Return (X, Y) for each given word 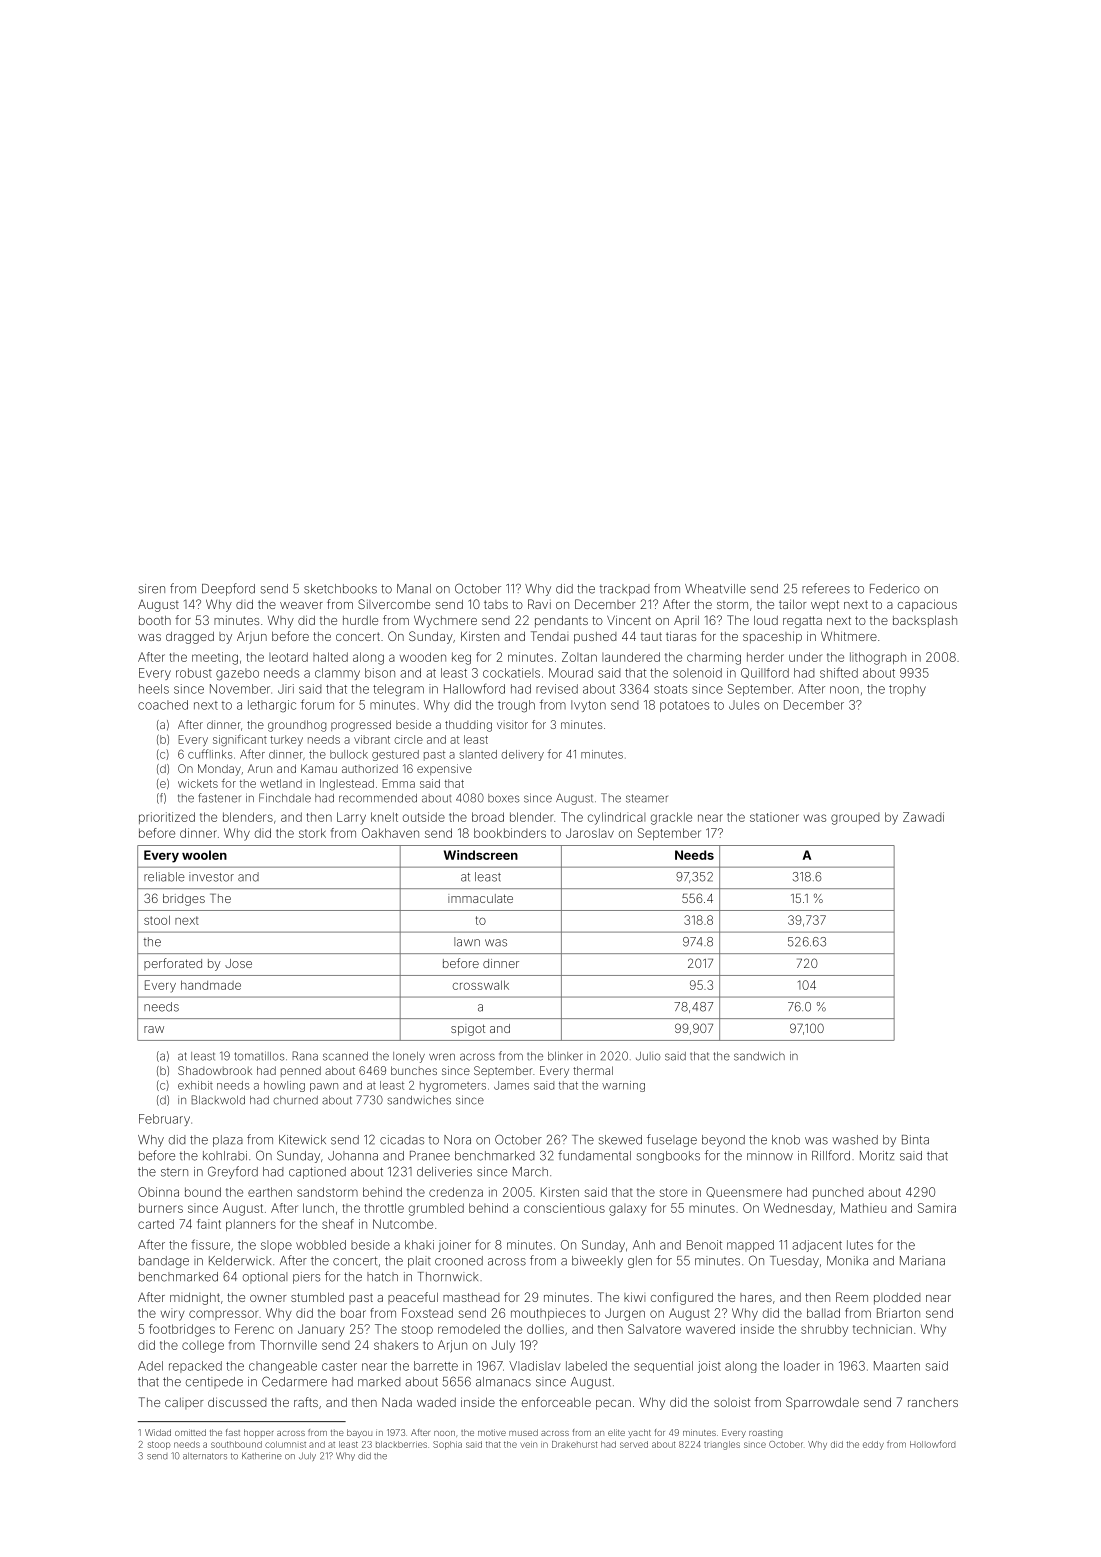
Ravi (539, 604)
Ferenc (254, 1329)
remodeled (469, 1329)
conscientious (564, 1208)
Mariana (922, 1261)
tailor (792, 604)
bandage (164, 1262)
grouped (855, 819)
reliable (164, 877)
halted (330, 657)
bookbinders (510, 833)
